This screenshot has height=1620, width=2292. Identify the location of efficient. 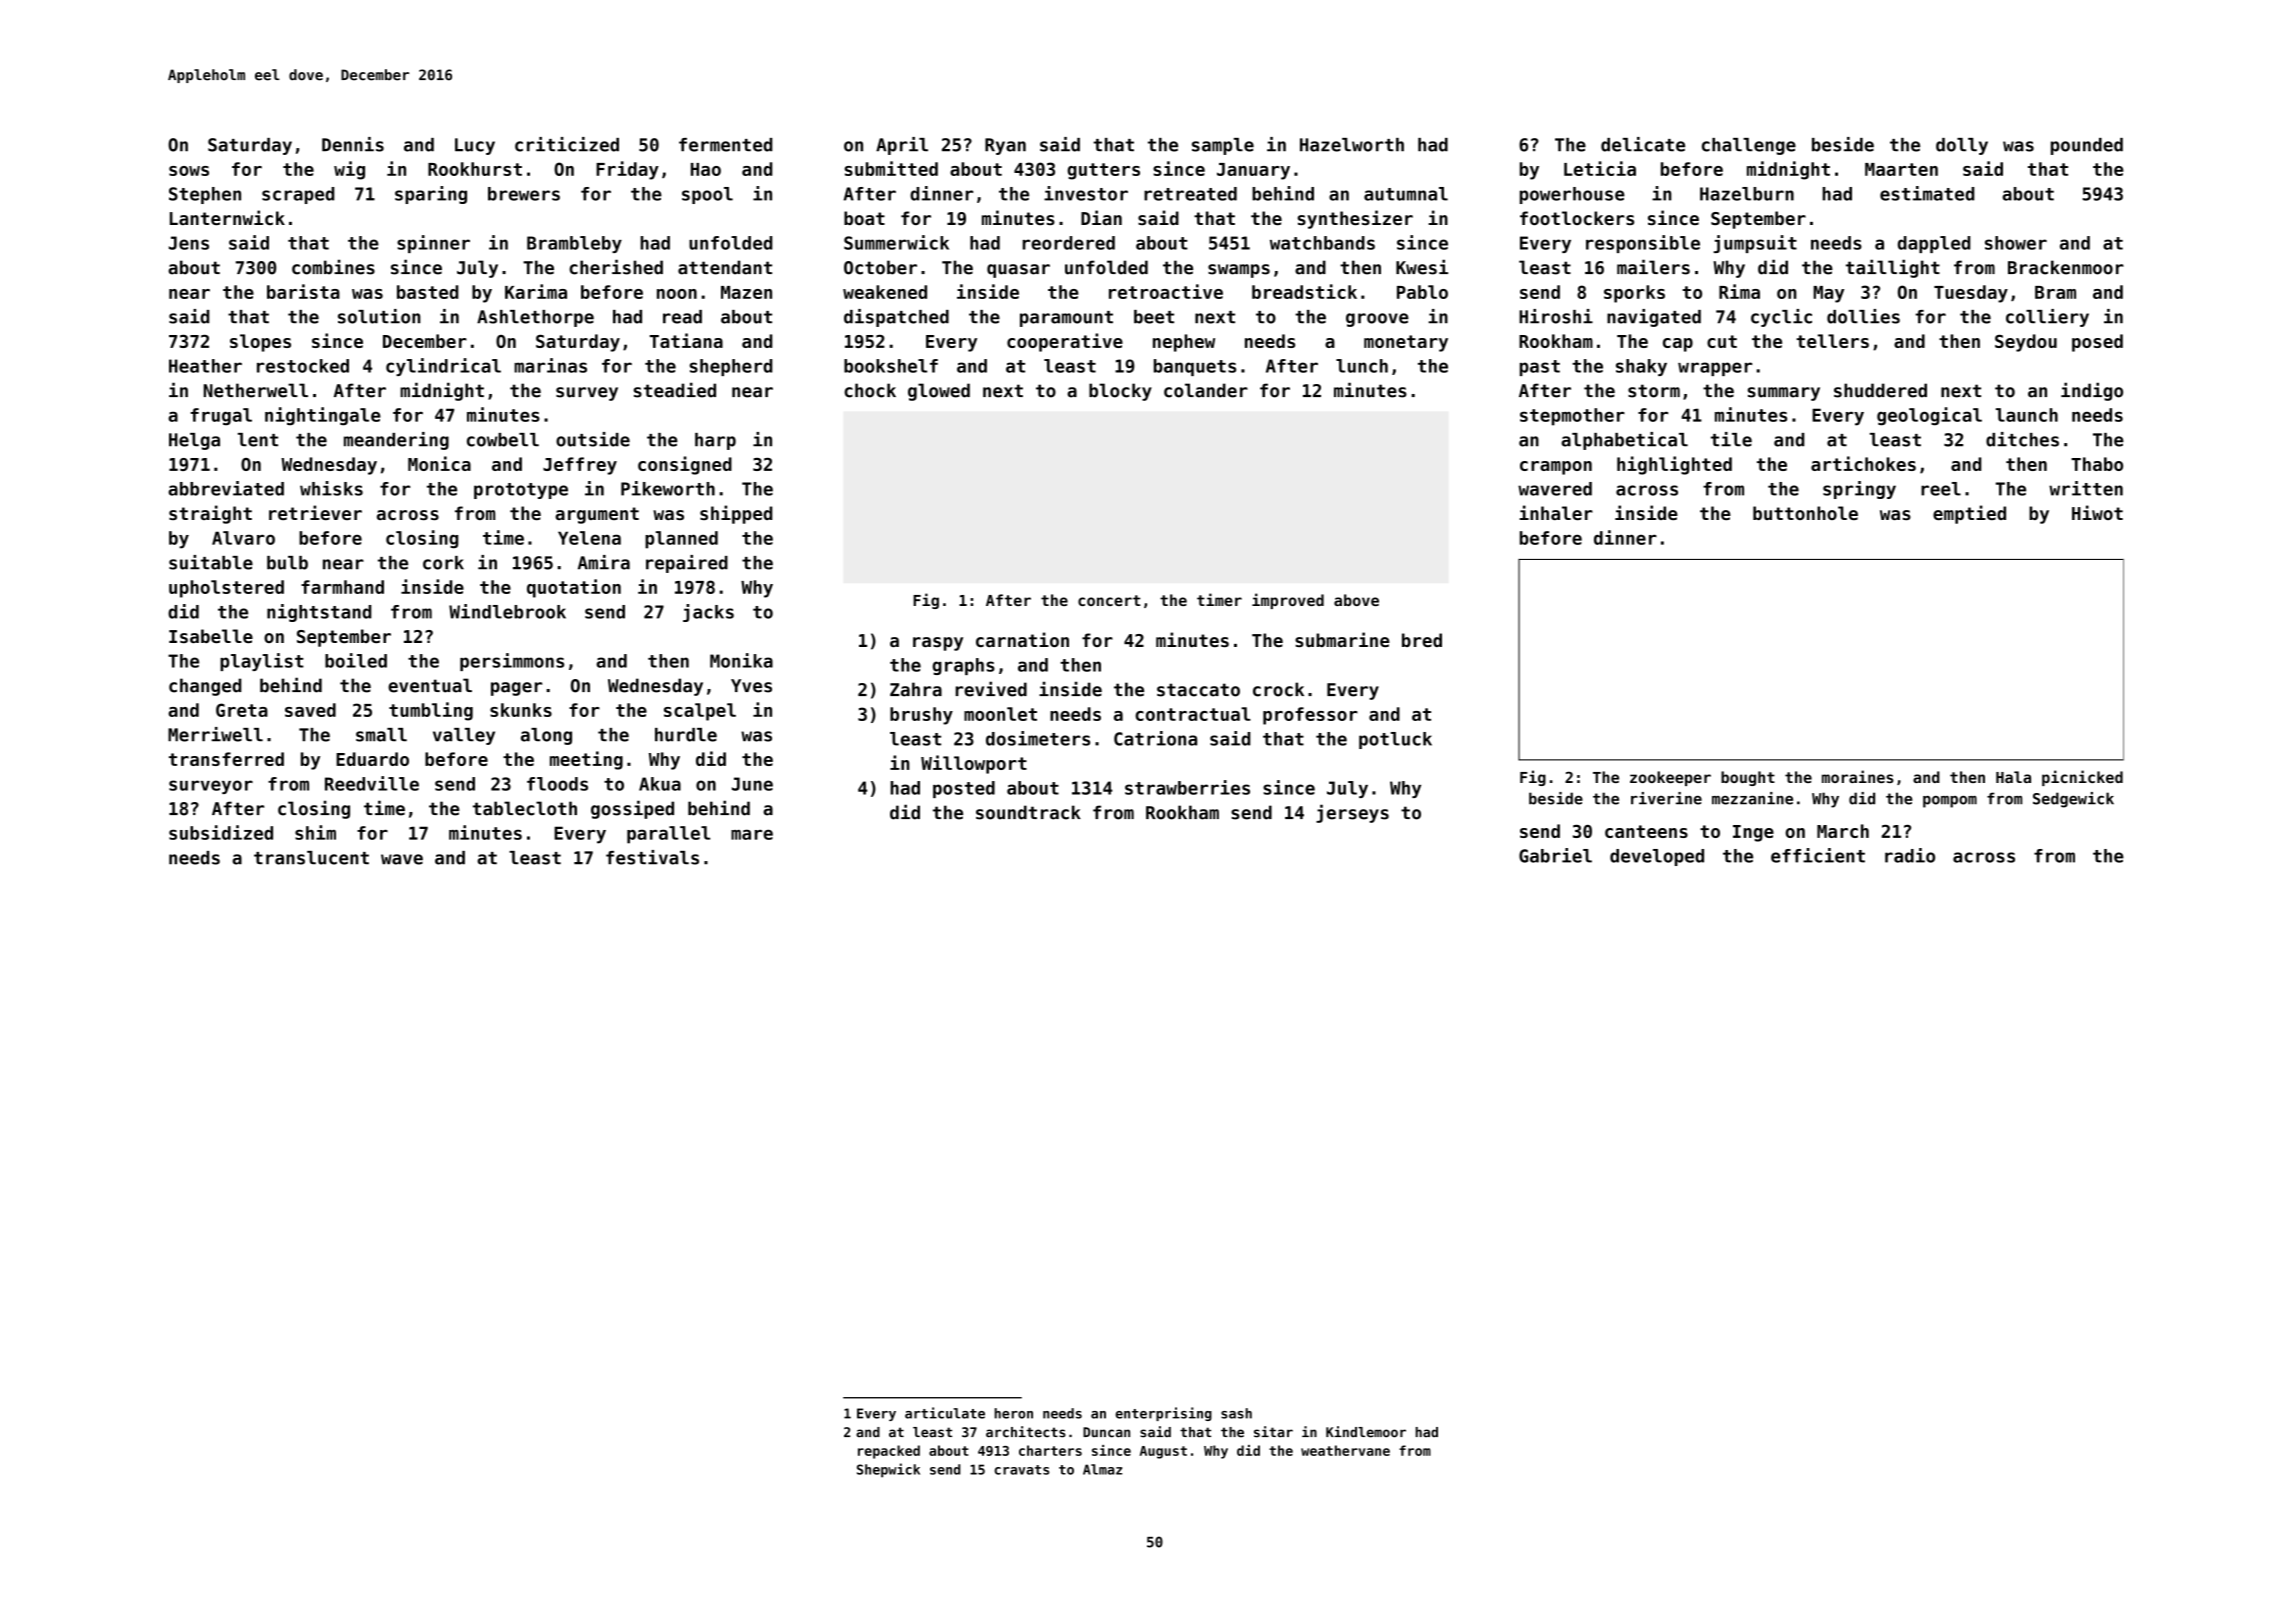
(1818, 855).
